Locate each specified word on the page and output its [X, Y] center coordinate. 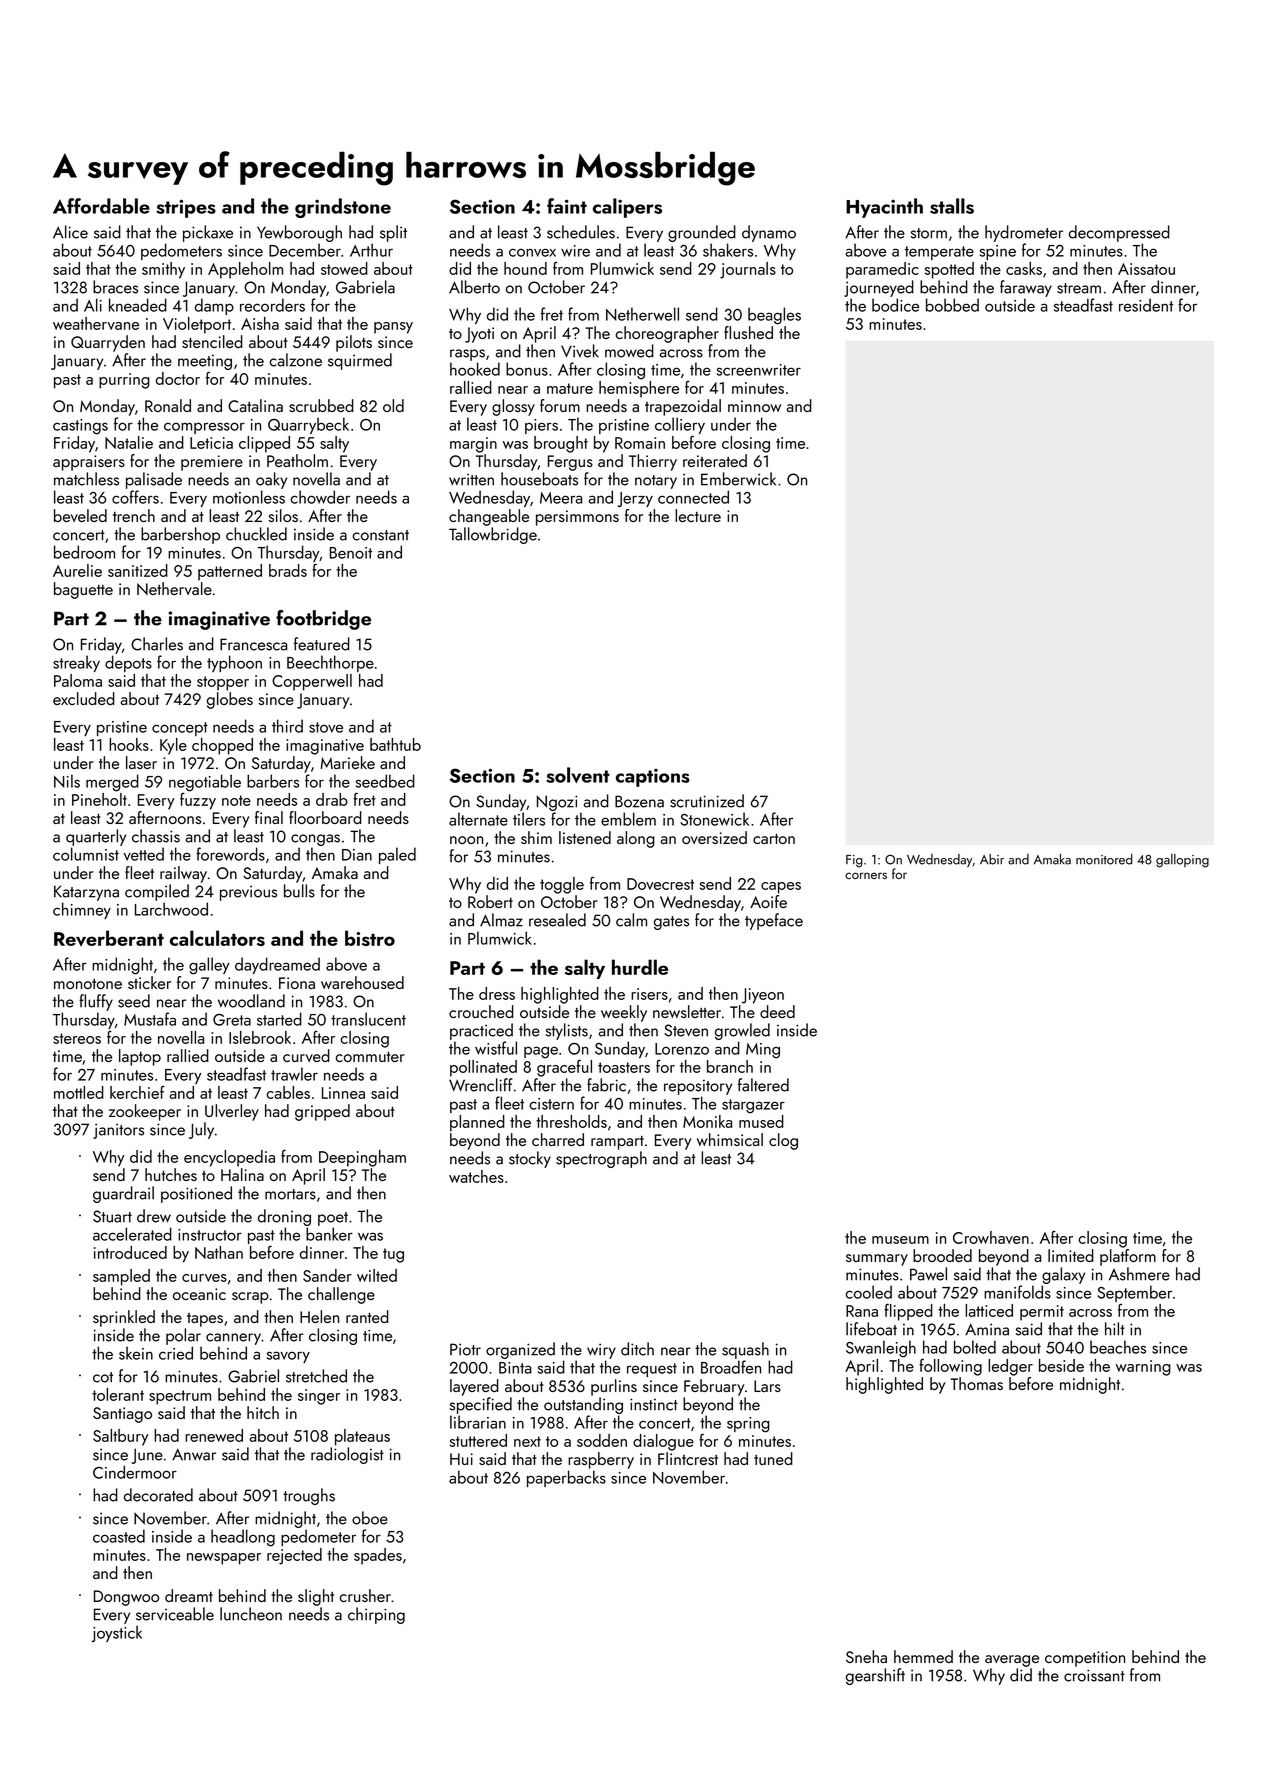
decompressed [1119, 233]
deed [777, 1011]
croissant [1094, 1675]
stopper [223, 683]
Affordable [101, 206]
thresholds [571, 1121]
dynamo [769, 233]
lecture [698, 515]
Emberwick [738, 479]
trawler [294, 1074]
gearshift [875, 1676]
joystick [116, 1633]
